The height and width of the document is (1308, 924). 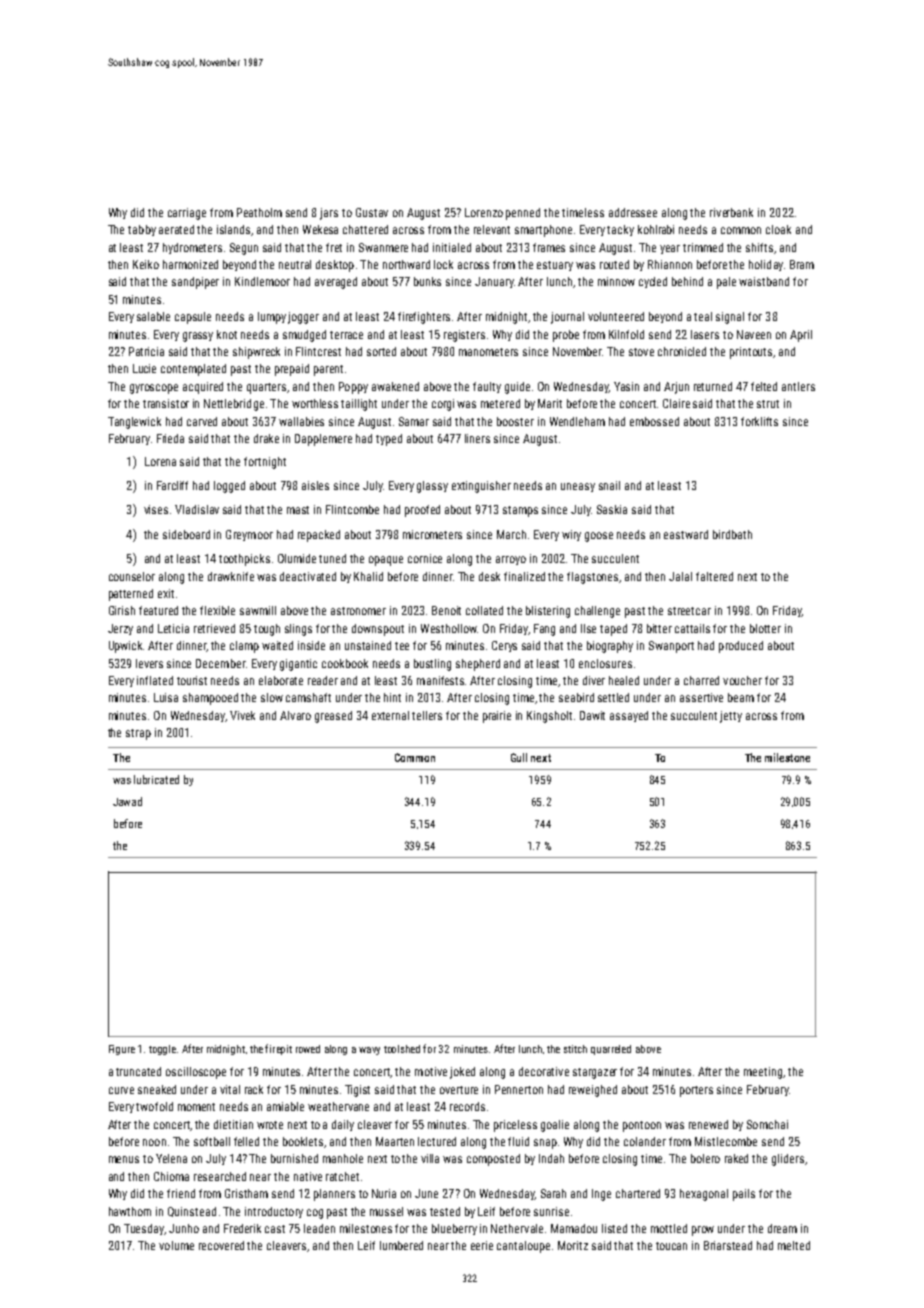 I want to click on Gull, so click(x=519, y=757).
